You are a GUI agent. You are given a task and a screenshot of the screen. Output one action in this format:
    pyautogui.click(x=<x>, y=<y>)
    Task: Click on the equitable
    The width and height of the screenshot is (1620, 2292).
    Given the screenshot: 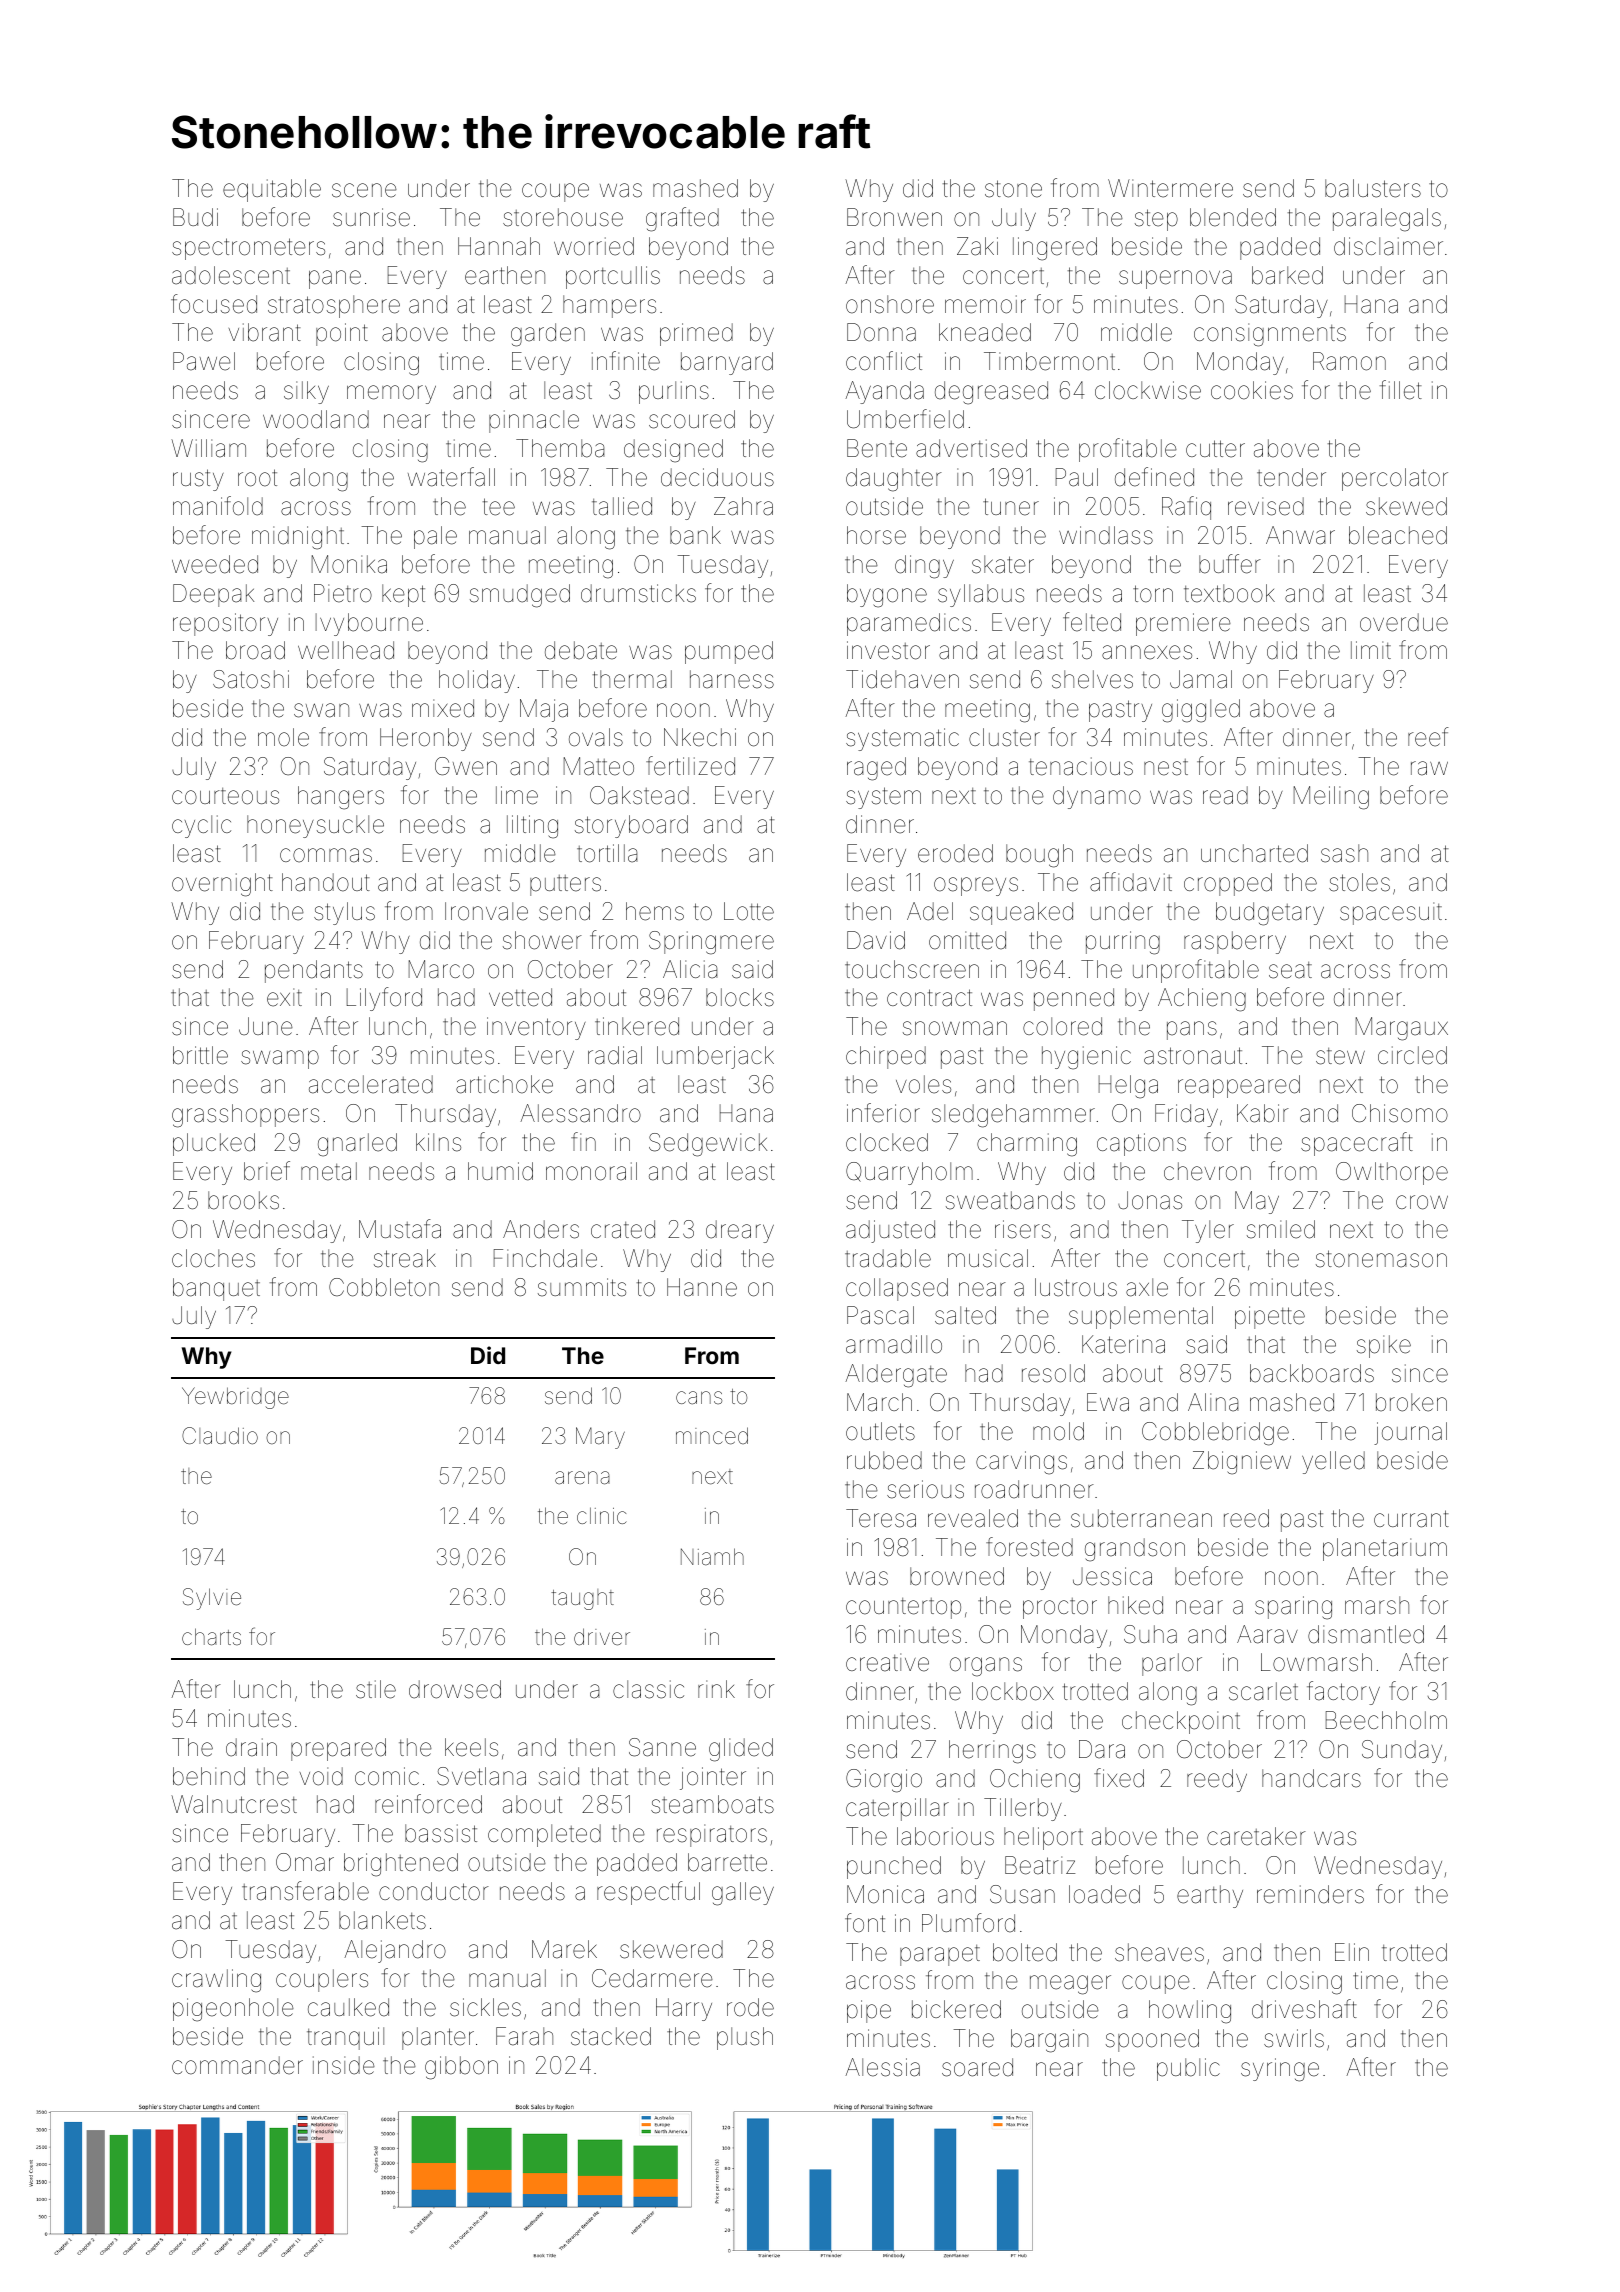 What is the action you would take?
    pyautogui.click(x=272, y=190)
